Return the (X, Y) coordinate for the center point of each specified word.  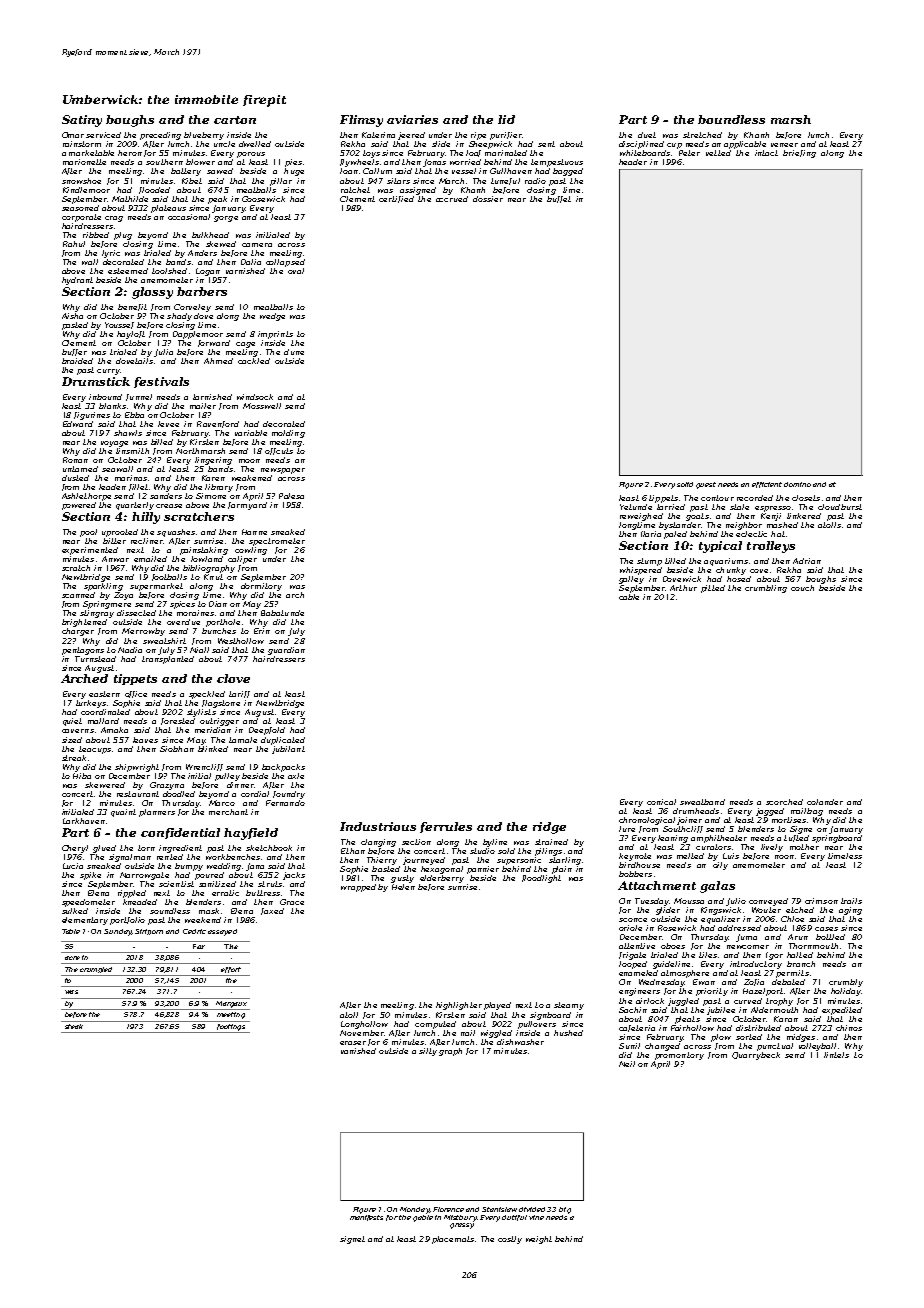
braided (77, 361)
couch (802, 588)
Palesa (291, 496)
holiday (846, 992)
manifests (366, 1218)
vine (536, 1217)
